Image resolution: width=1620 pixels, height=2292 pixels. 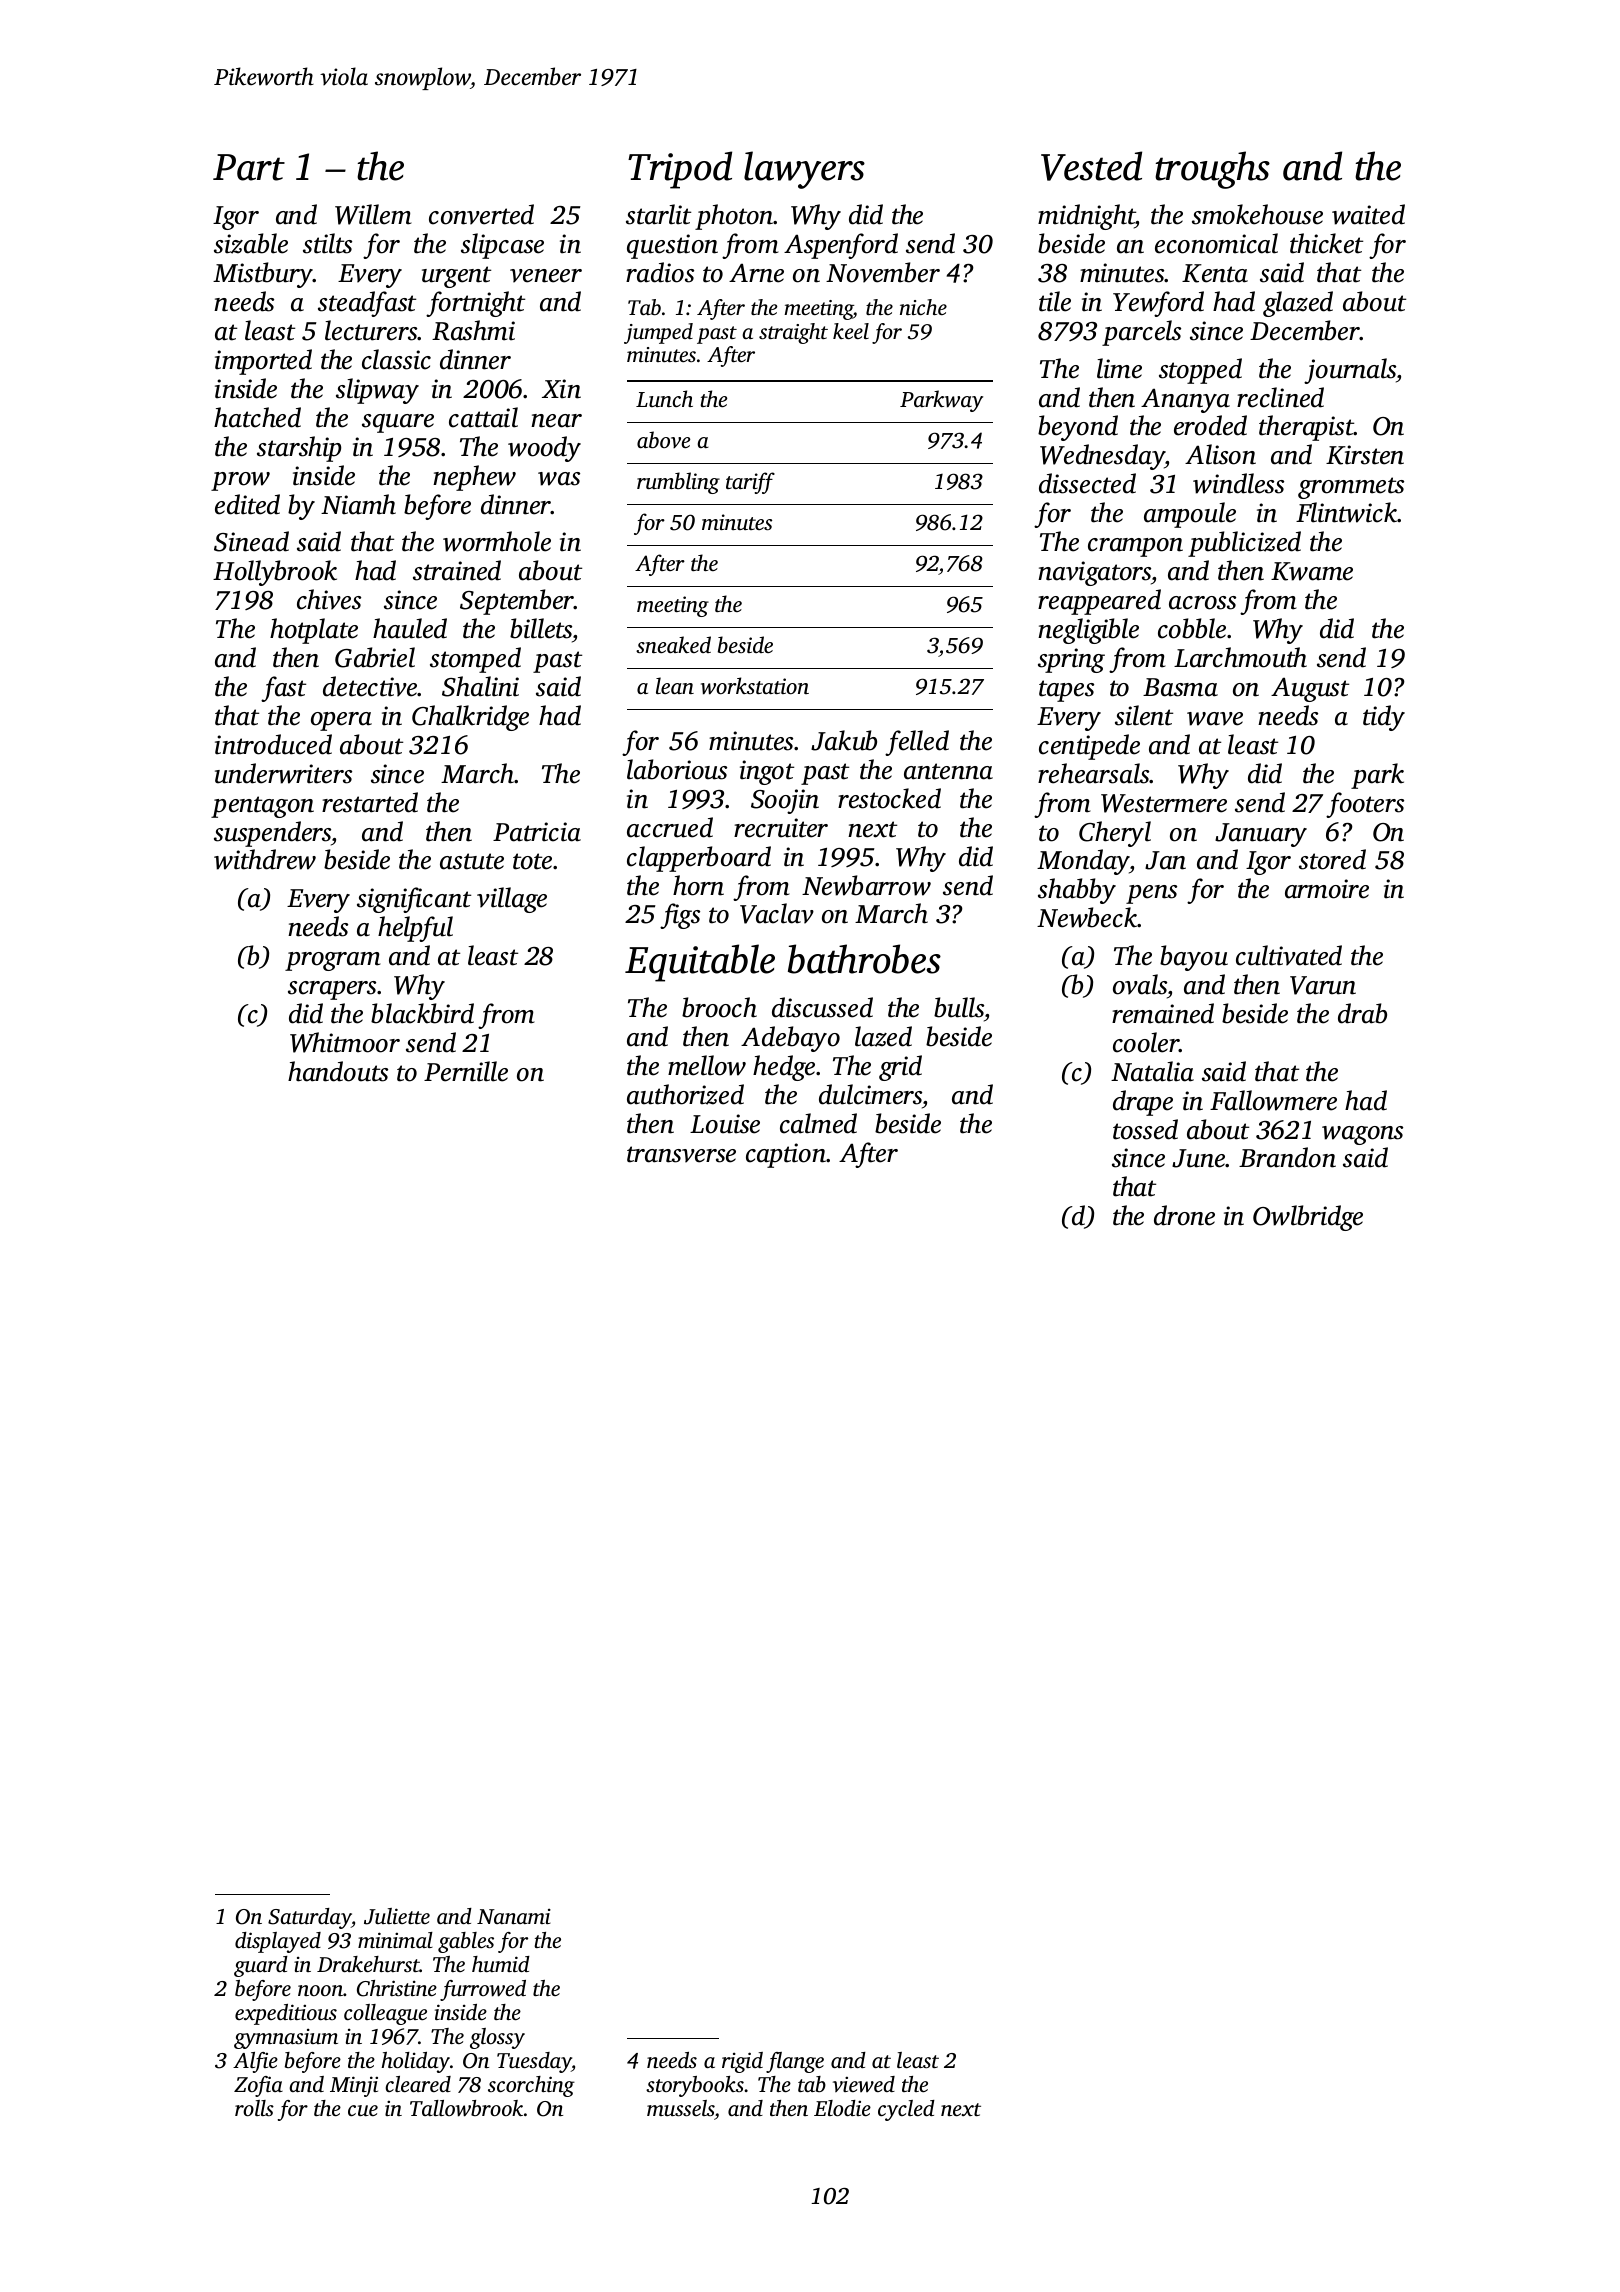 I want to click on midnight, so click(x=1086, y=217).
